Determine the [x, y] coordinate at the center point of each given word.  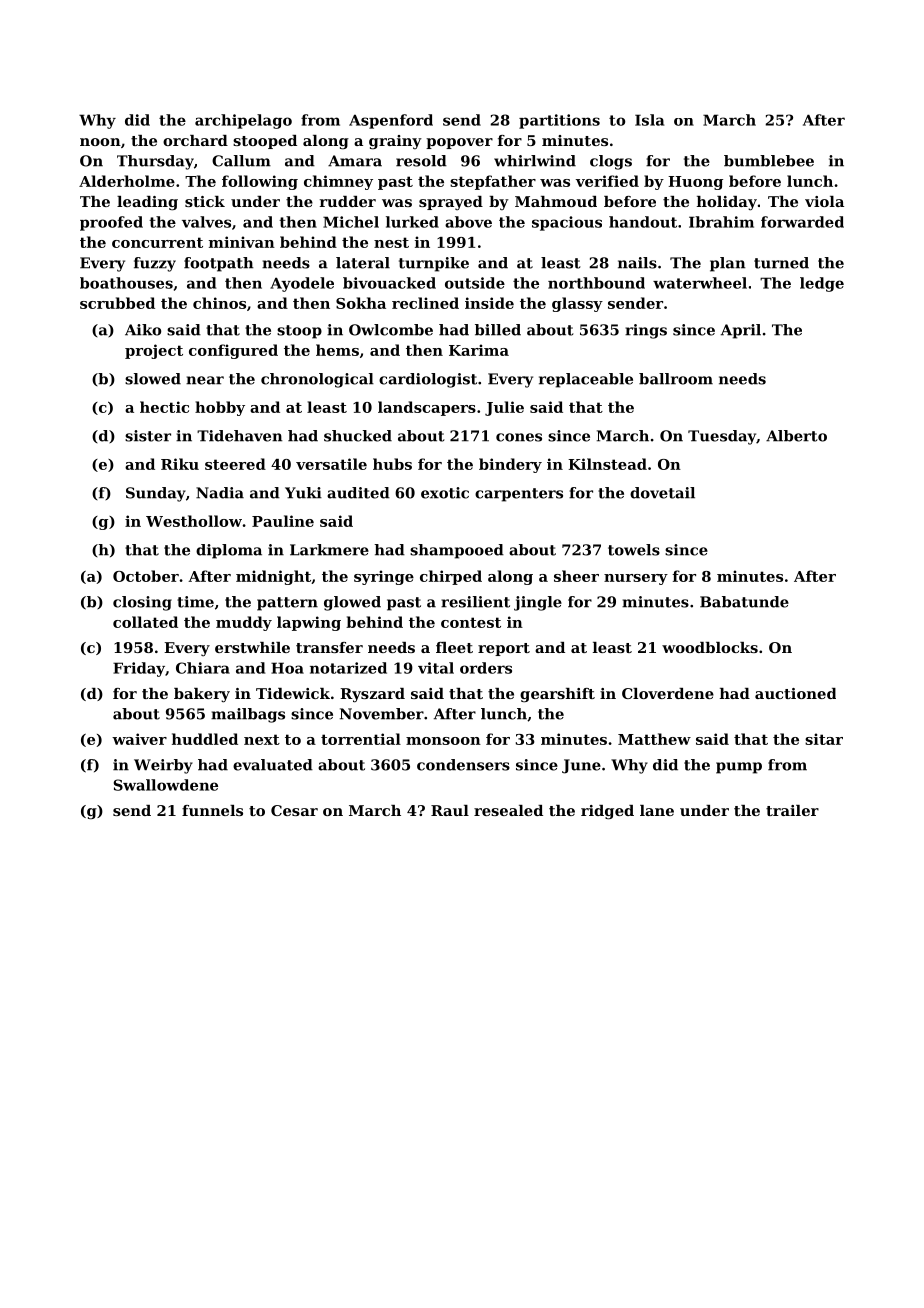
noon [100, 142]
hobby [220, 408]
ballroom [676, 379]
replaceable [586, 380]
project [154, 351]
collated [145, 622]
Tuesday [722, 437]
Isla [649, 120]
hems [337, 350]
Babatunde [744, 602]
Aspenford [391, 121]
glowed [352, 603]
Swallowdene [166, 785]
